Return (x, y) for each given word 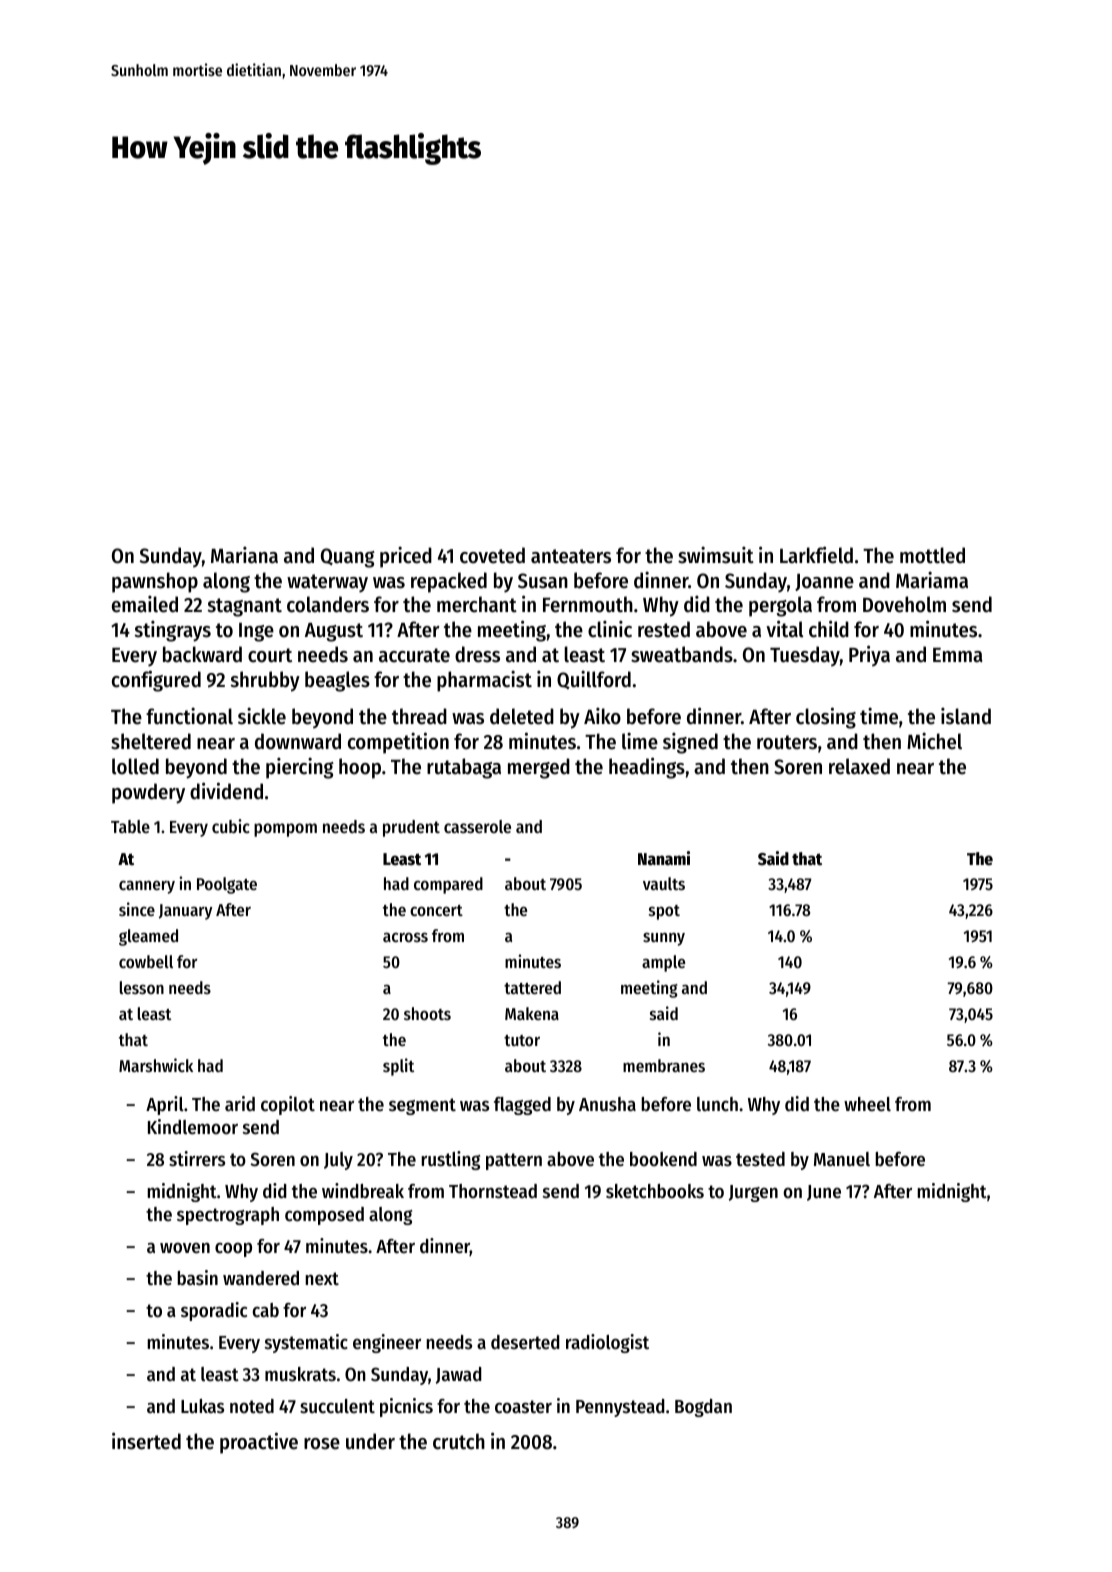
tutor (522, 1040)
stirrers (197, 1159)
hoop (360, 768)
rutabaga (464, 768)
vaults (664, 883)
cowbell (146, 961)
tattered (532, 987)
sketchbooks (655, 1191)
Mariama (932, 580)
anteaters (571, 556)
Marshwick (156, 1065)
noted (252, 1406)
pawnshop (155, 582)
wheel (867, 1104)
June (824, 1193)
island (966, 716)
